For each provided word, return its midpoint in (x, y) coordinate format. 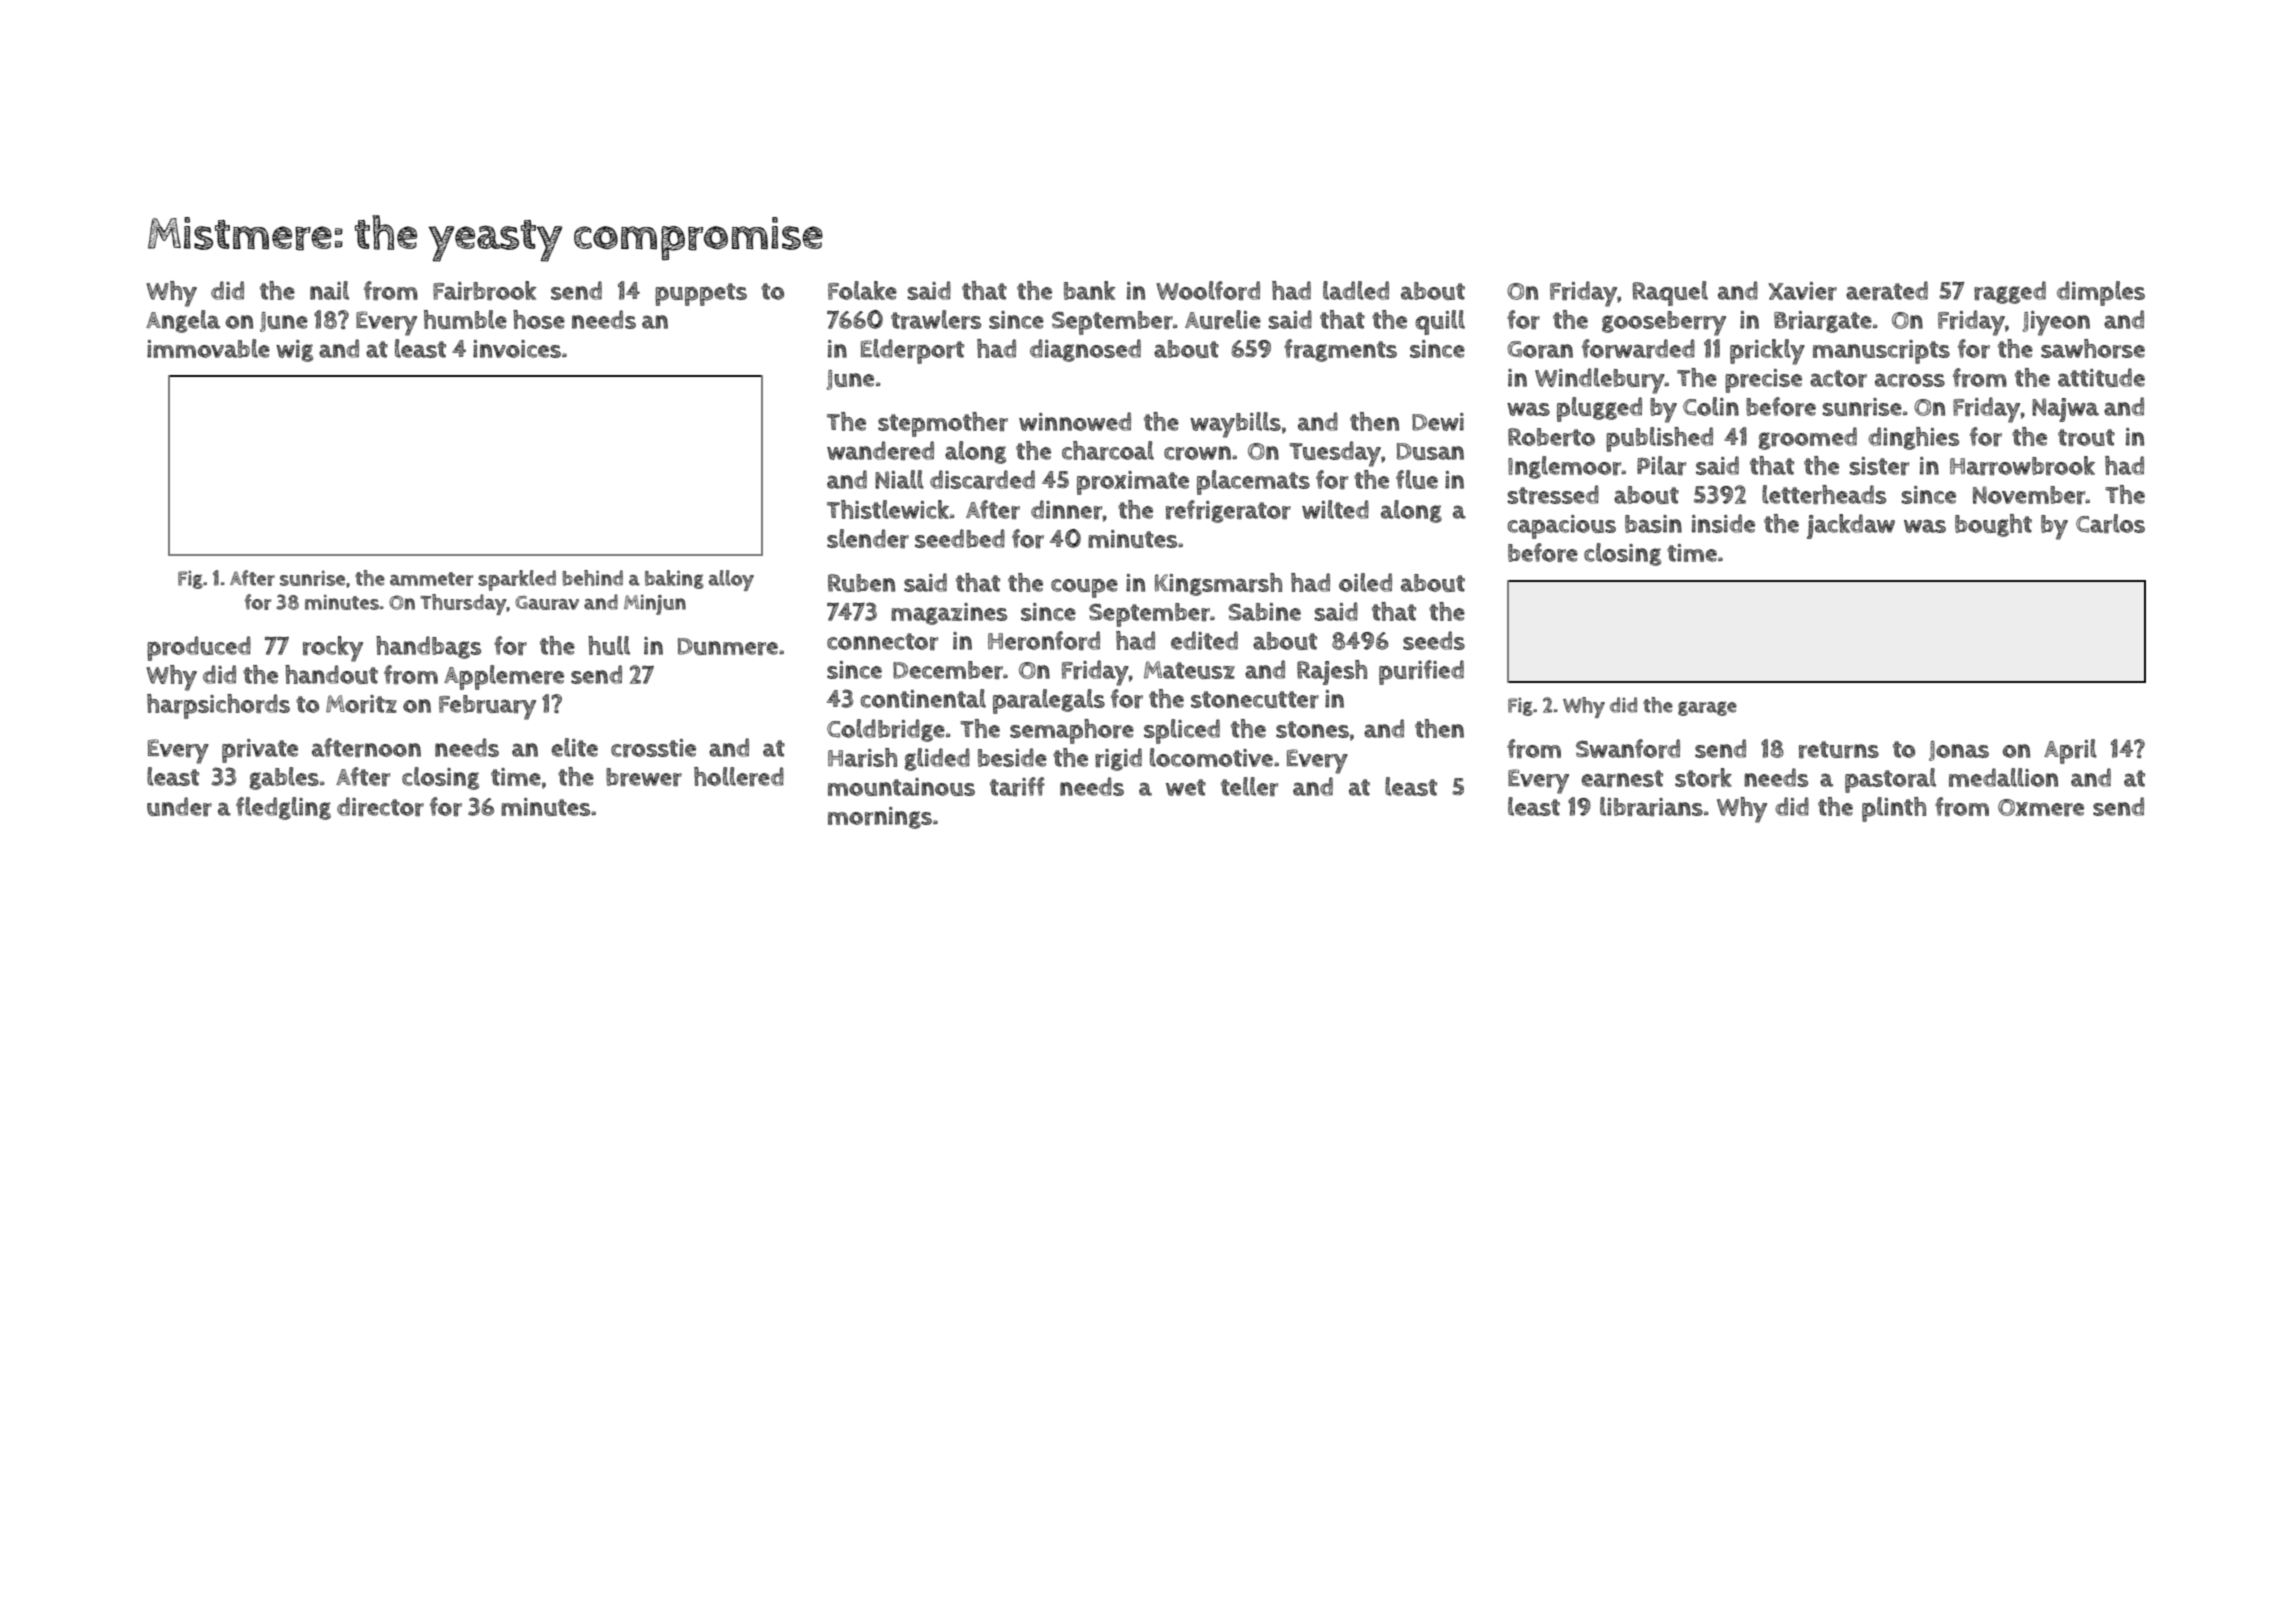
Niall (899, 479)
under (179, 807)
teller (1249, 787)
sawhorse (2093, 349)
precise (1763, 381)
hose (539, 319)
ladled (1356, 290)
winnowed (1075, 421)
